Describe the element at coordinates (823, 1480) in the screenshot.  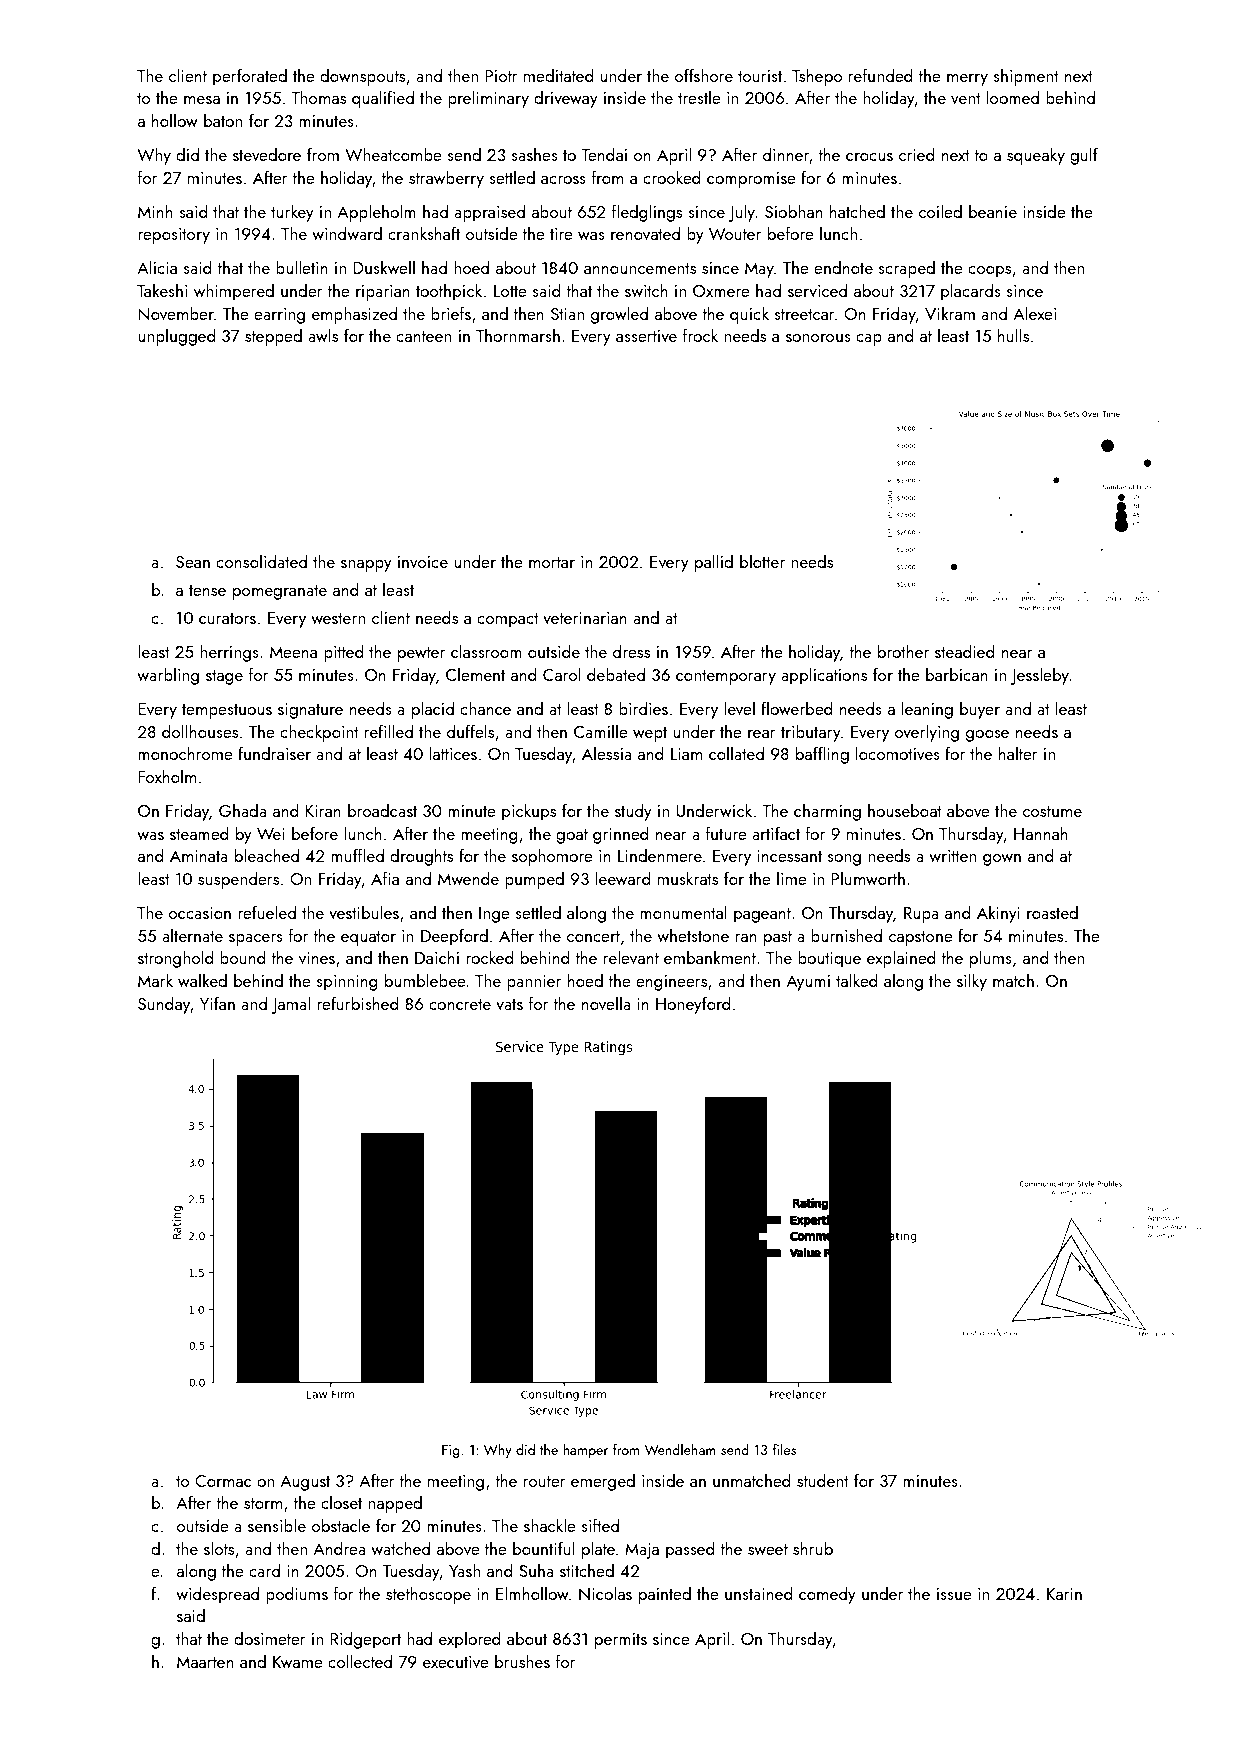
I see `student` at that location.
